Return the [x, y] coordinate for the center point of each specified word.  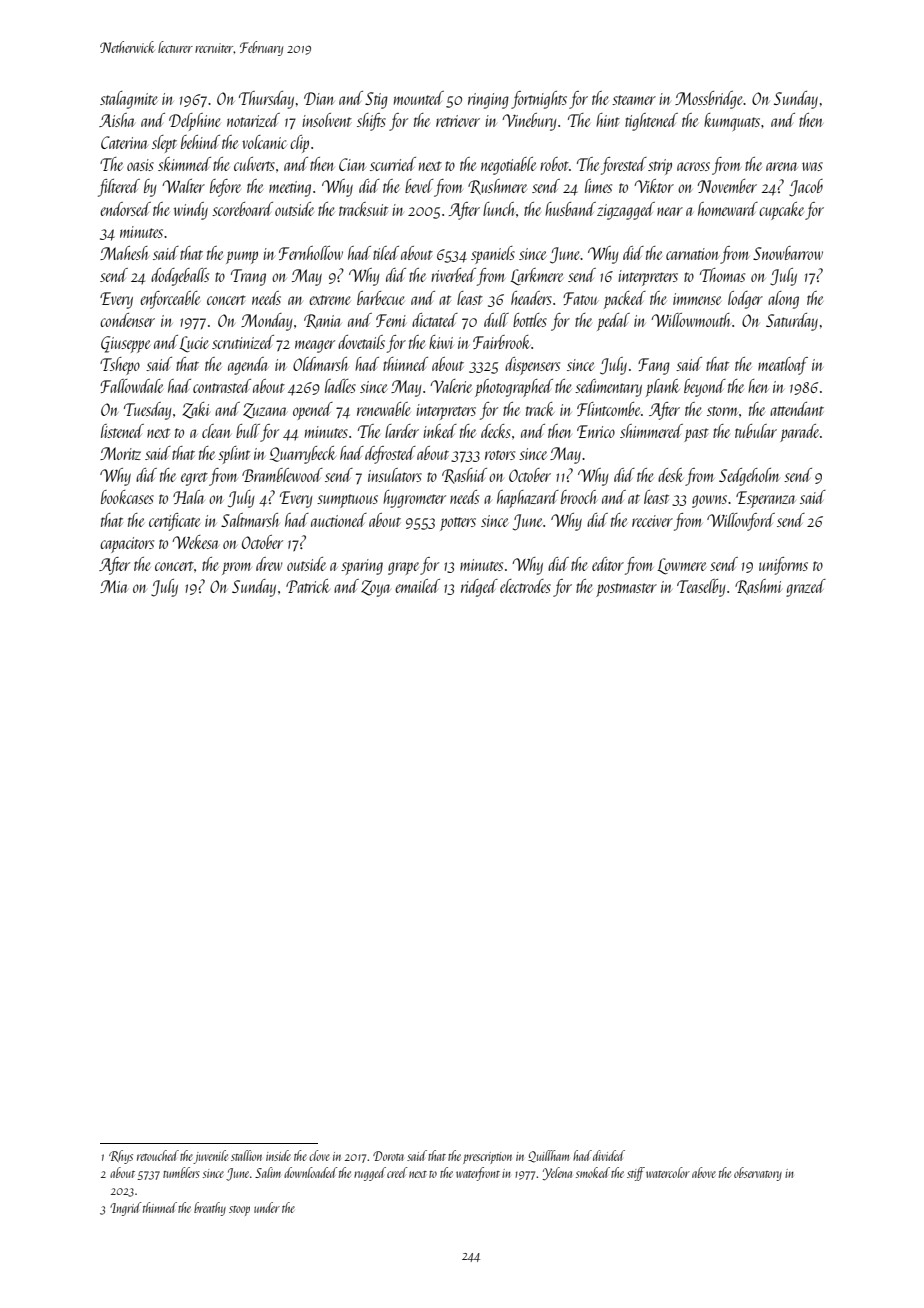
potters [458, 524]
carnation [692, 254]
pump [242, 257]
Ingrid [126, 1209]
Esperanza [765, 499]
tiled [386, 253]
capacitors [127, 545]
